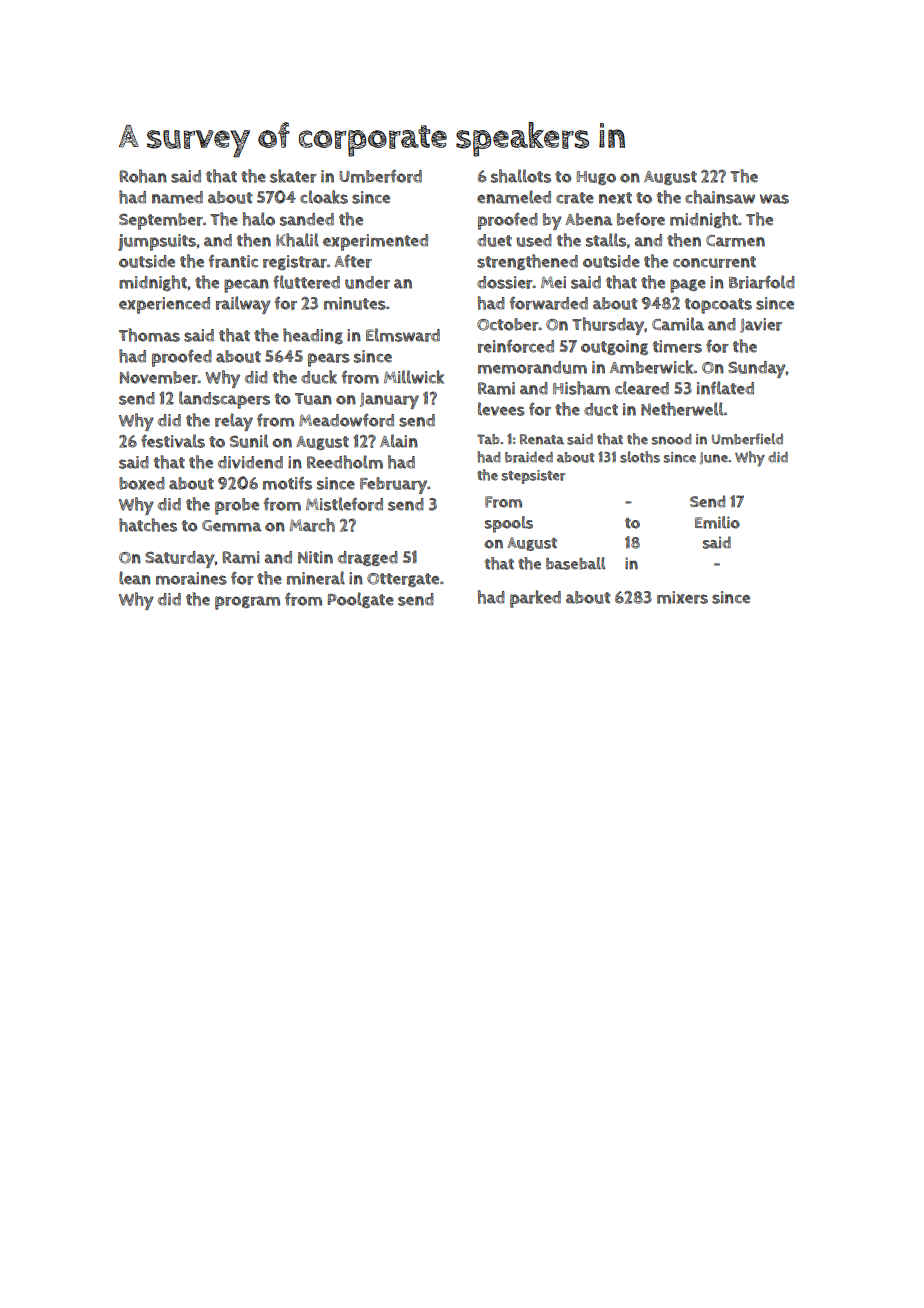 This screenshot has height=1308, width=924. What do you see at coordinates (678, 324) in the screenshot?
I see `Camila` at bounding box center [678, 324].
